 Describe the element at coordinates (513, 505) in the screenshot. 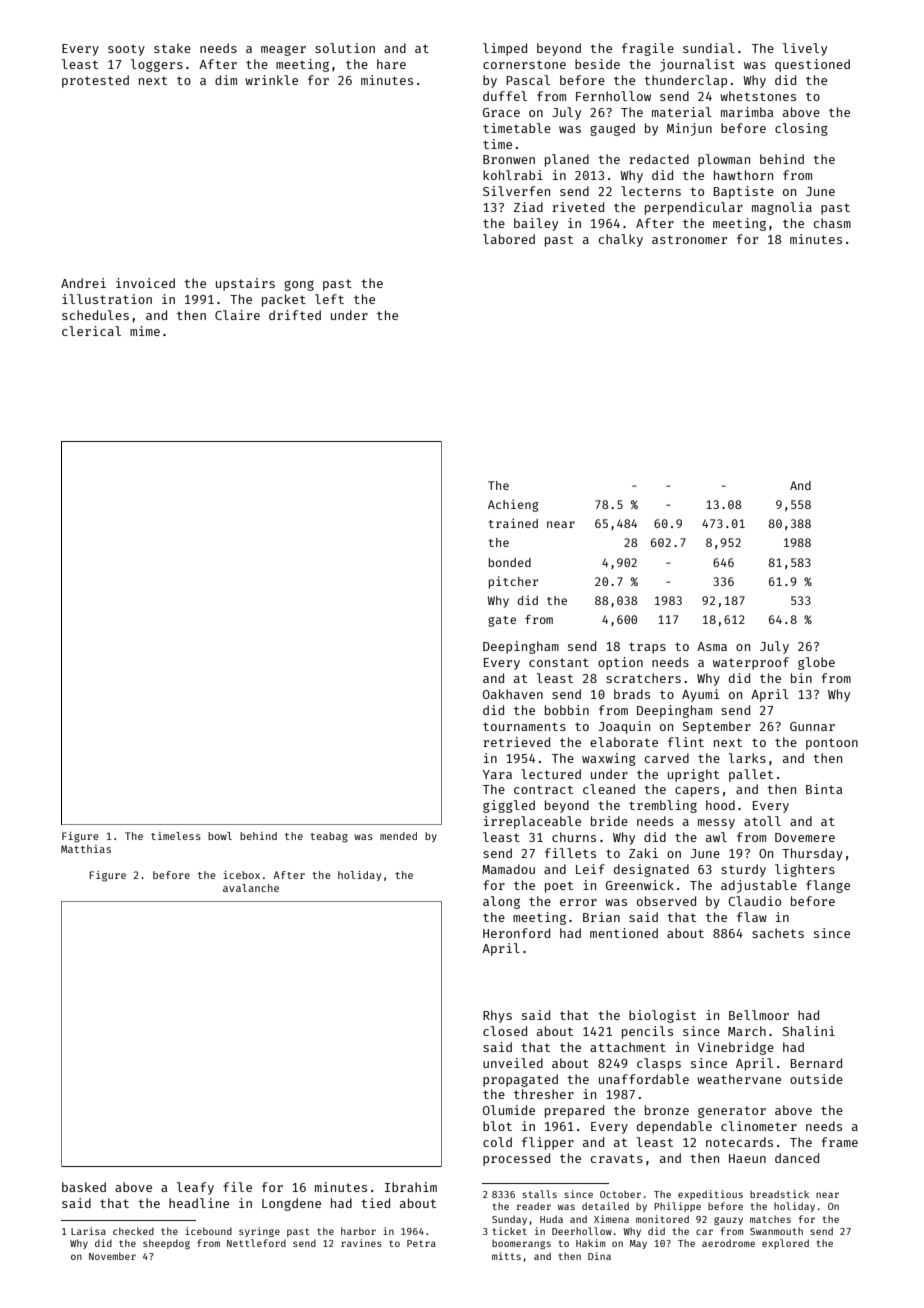

I see `Achieng` at that location.
